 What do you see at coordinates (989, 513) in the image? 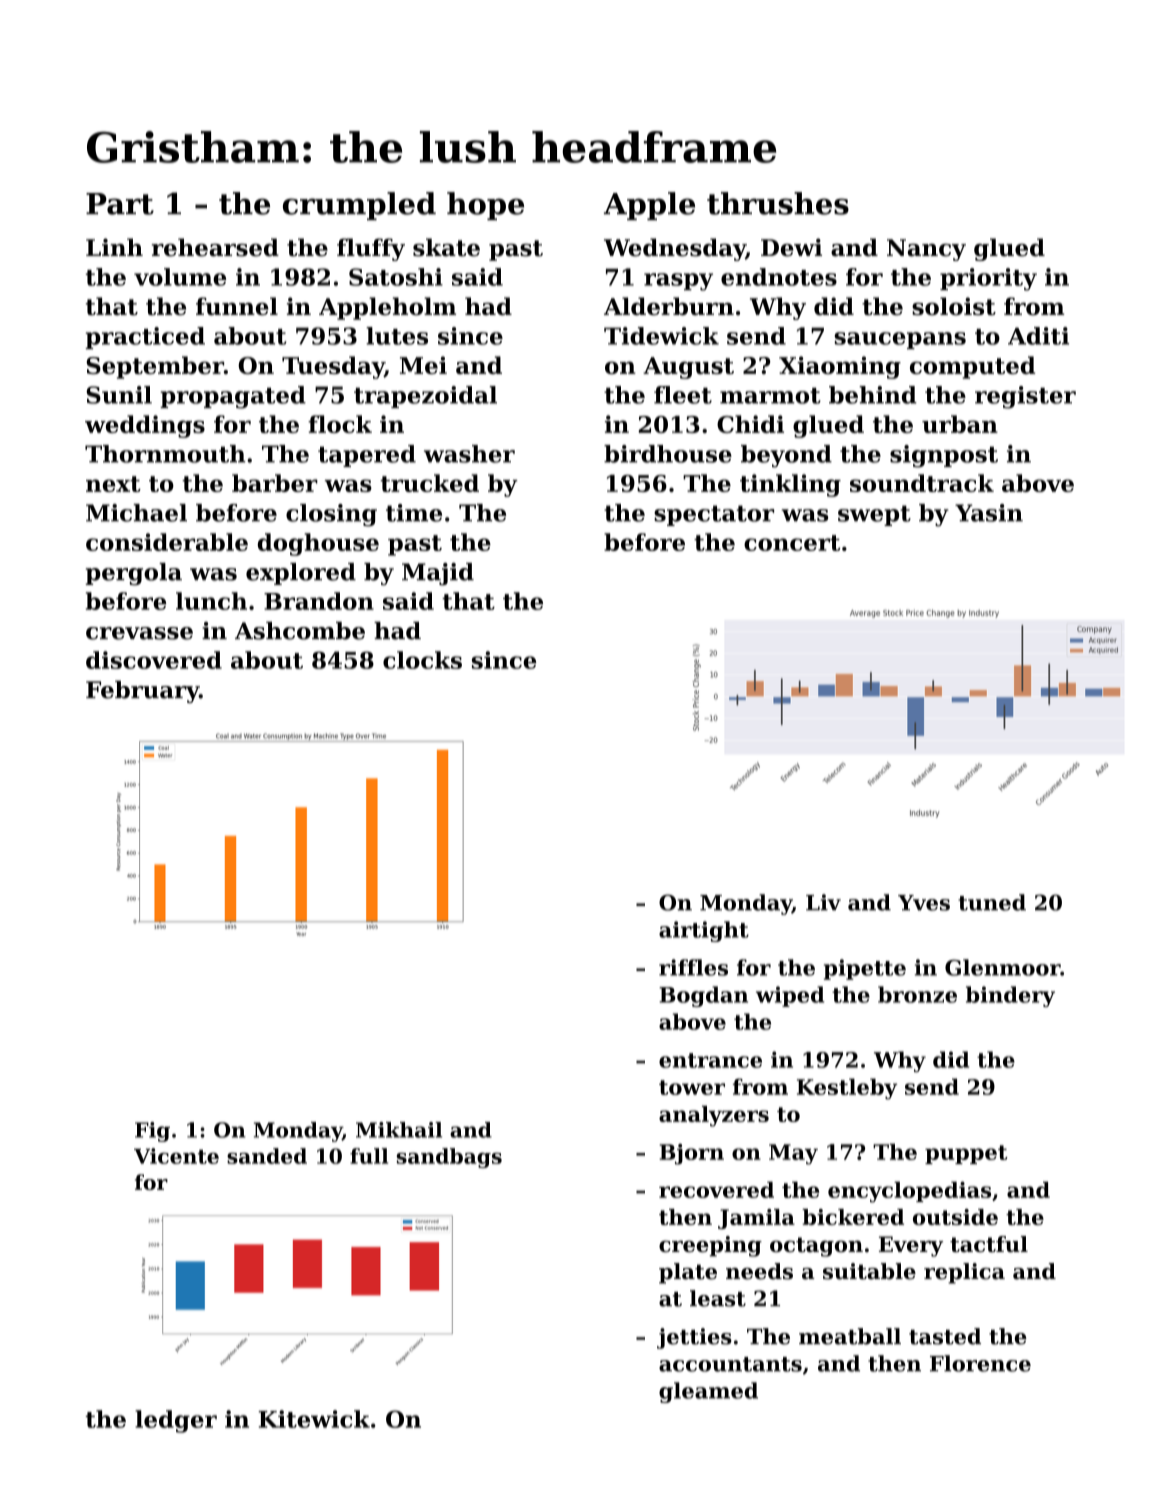
I see `Yasin` at bounding box center [989, 513].
